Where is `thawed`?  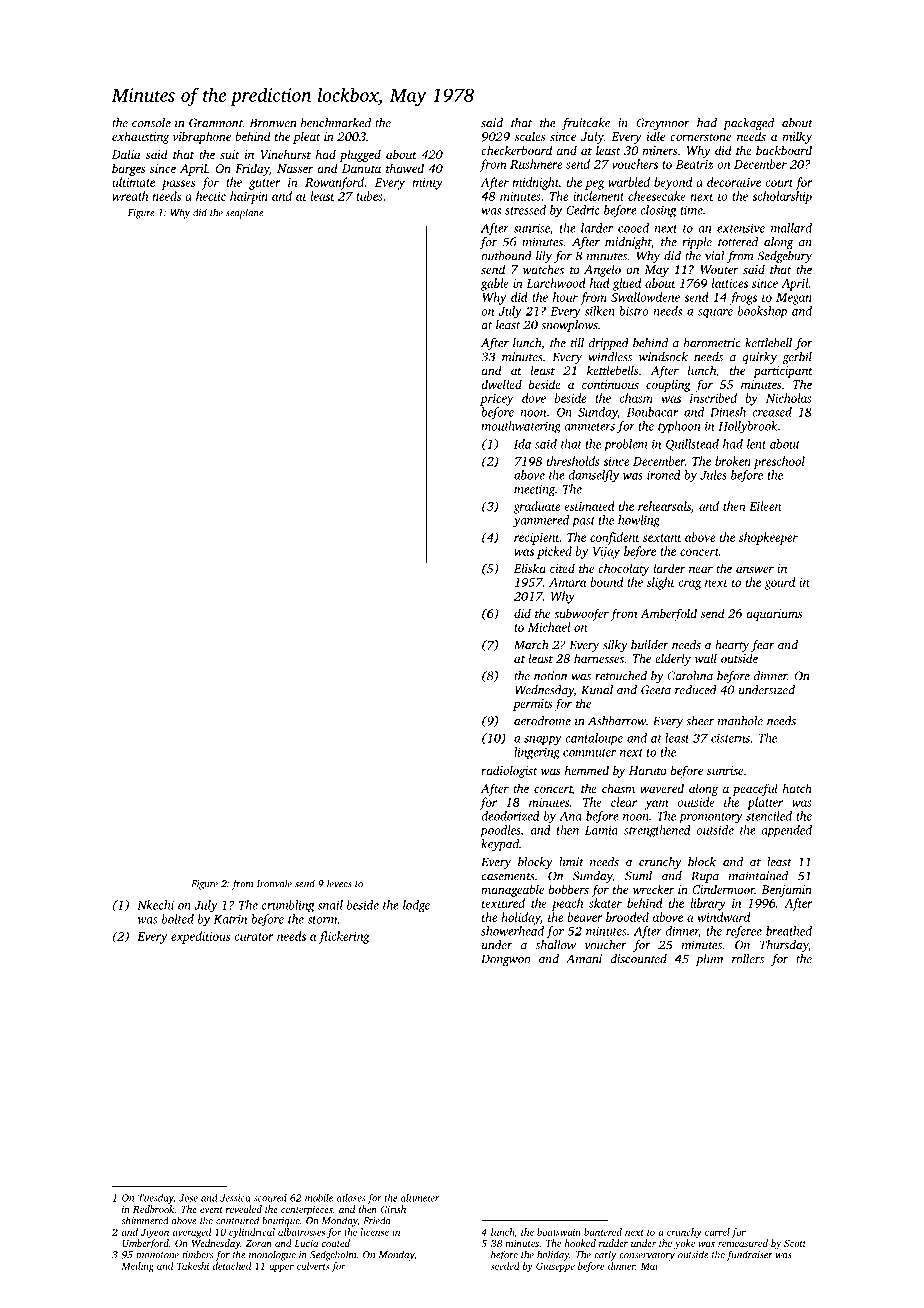 thawed is located at coordinates (405, 168).
